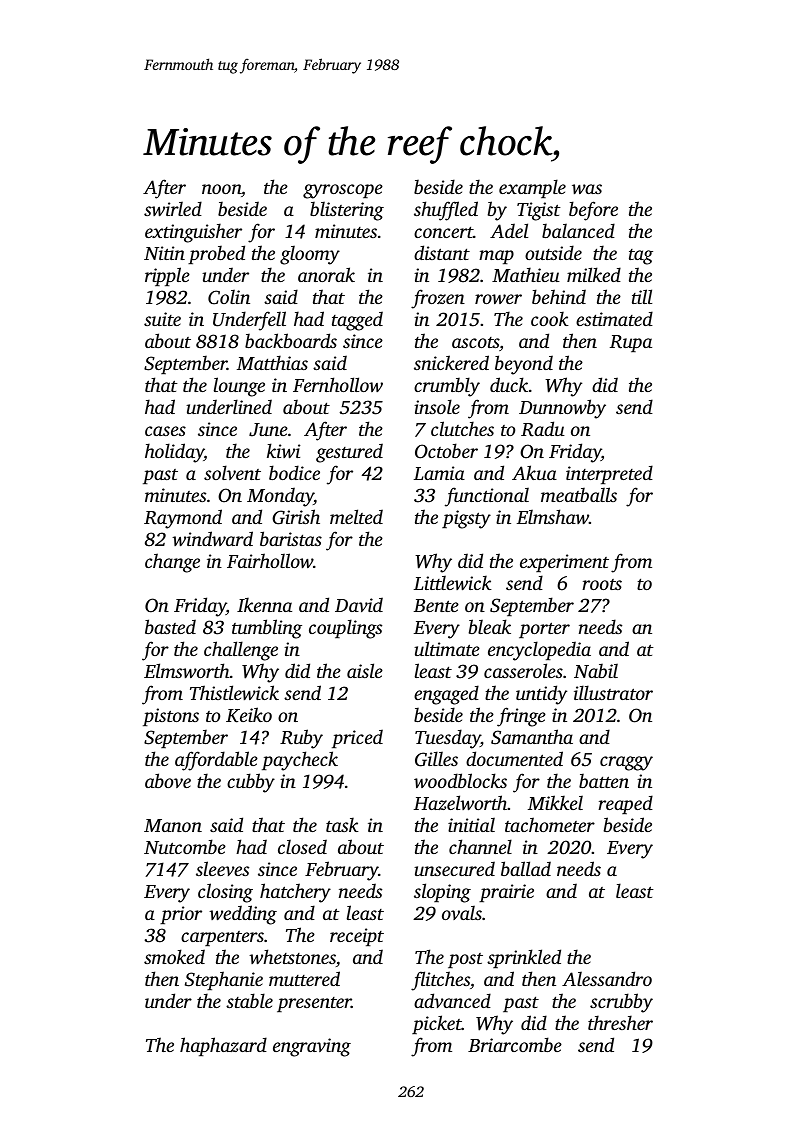 This screenshot has height=1130, width=797. Describe the element at coordinates (343, 191) in the screenshot. I see `gyroscope` at that location.
